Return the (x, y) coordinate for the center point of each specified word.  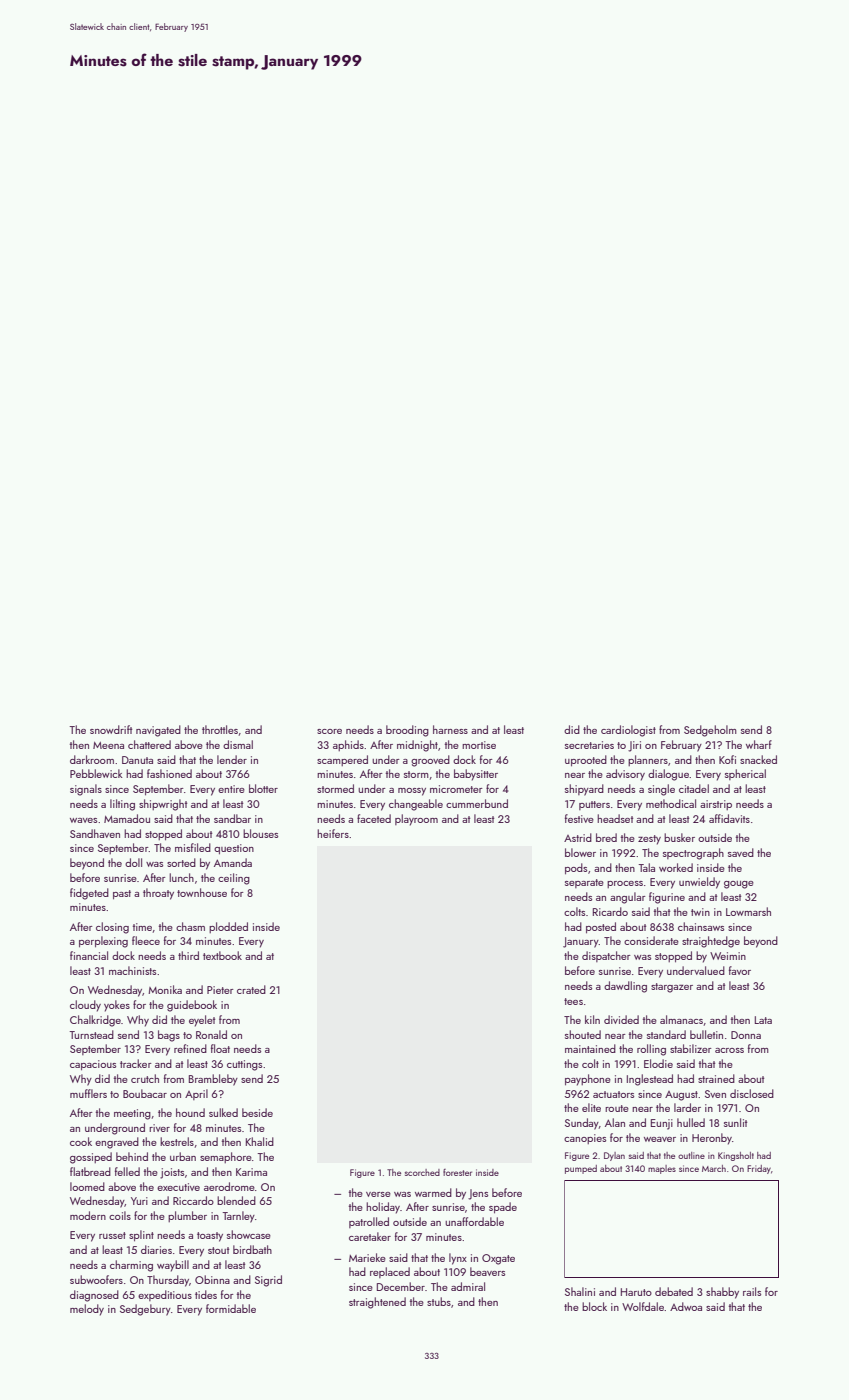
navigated (158, 731)
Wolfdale (643, 1306)
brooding (407, 731)
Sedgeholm (710, 731)
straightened (377, 1303)
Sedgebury (145, 1310)
